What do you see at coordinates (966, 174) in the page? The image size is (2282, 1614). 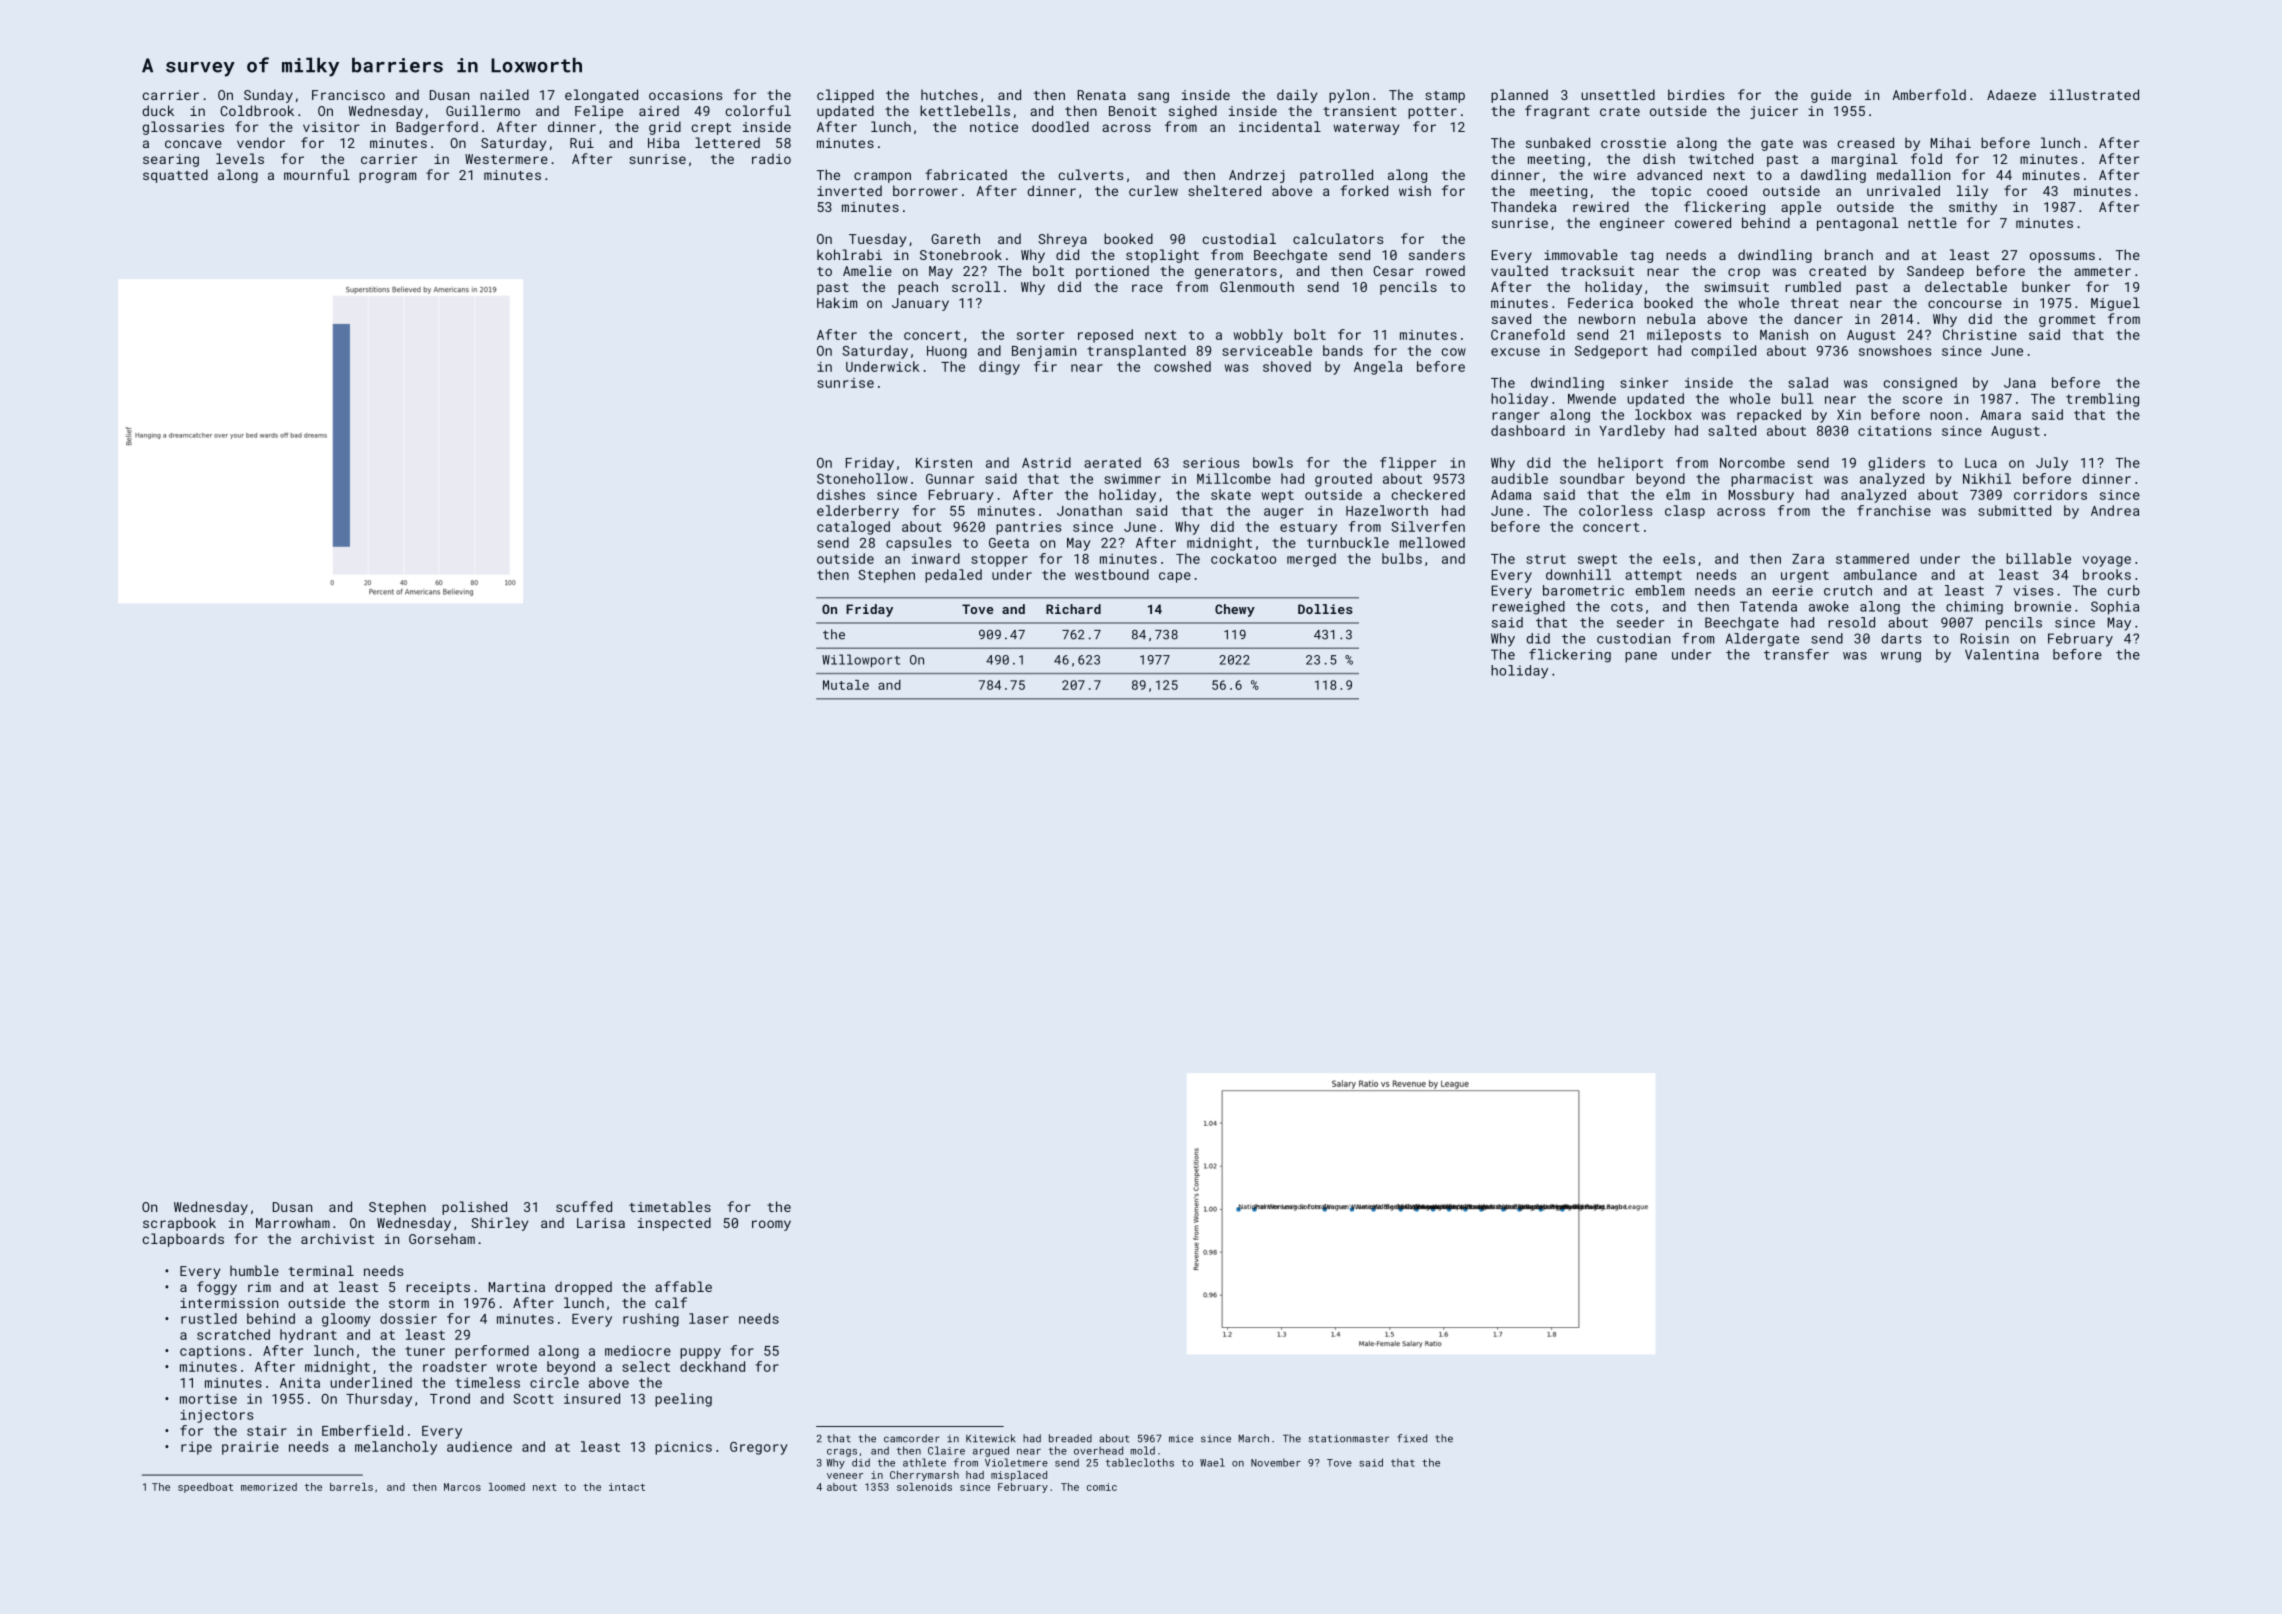 I see `fabricated` at bounding box center [966, 174].
